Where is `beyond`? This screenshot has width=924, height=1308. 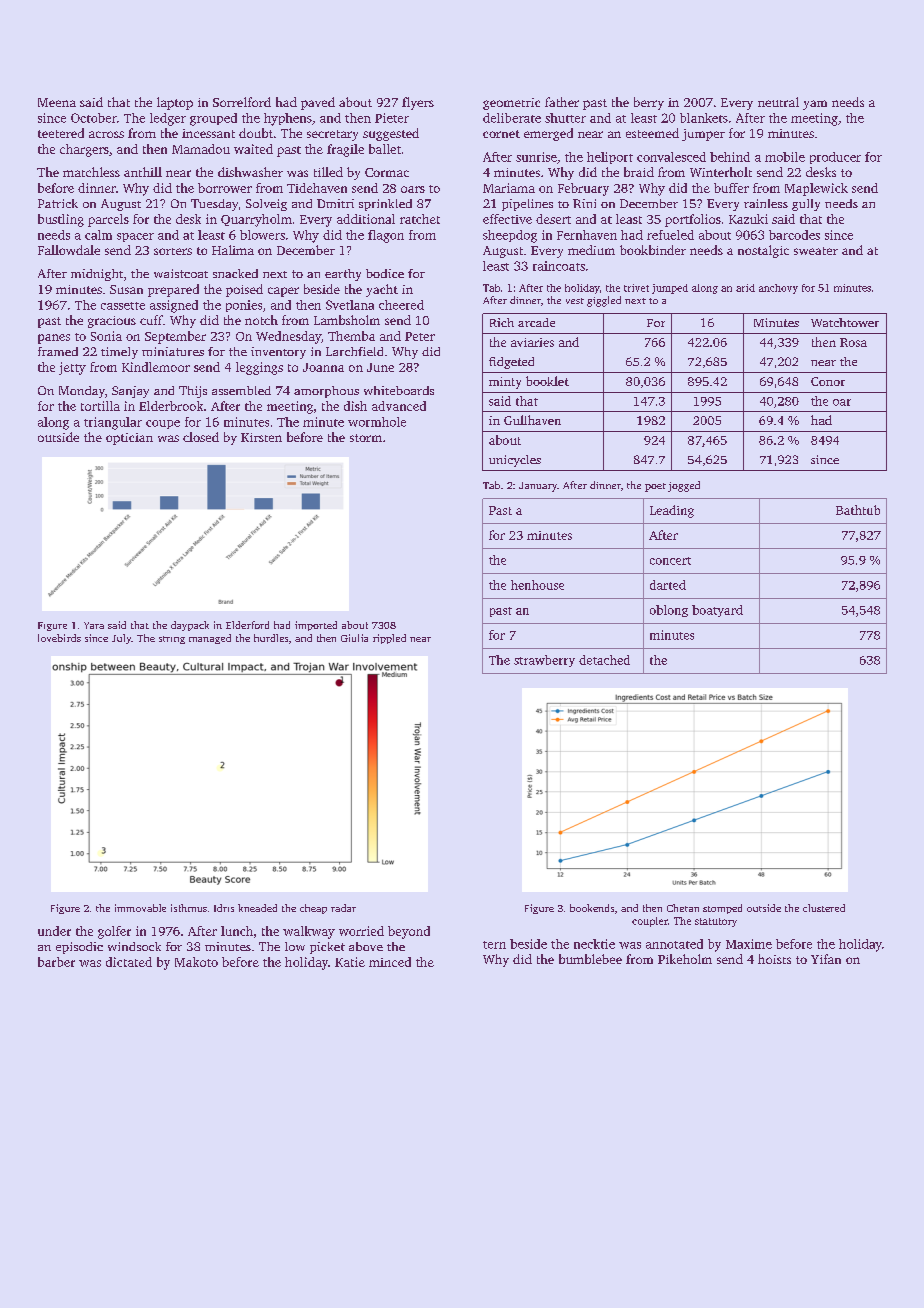
beyond is located at coordinates (409, 932).
